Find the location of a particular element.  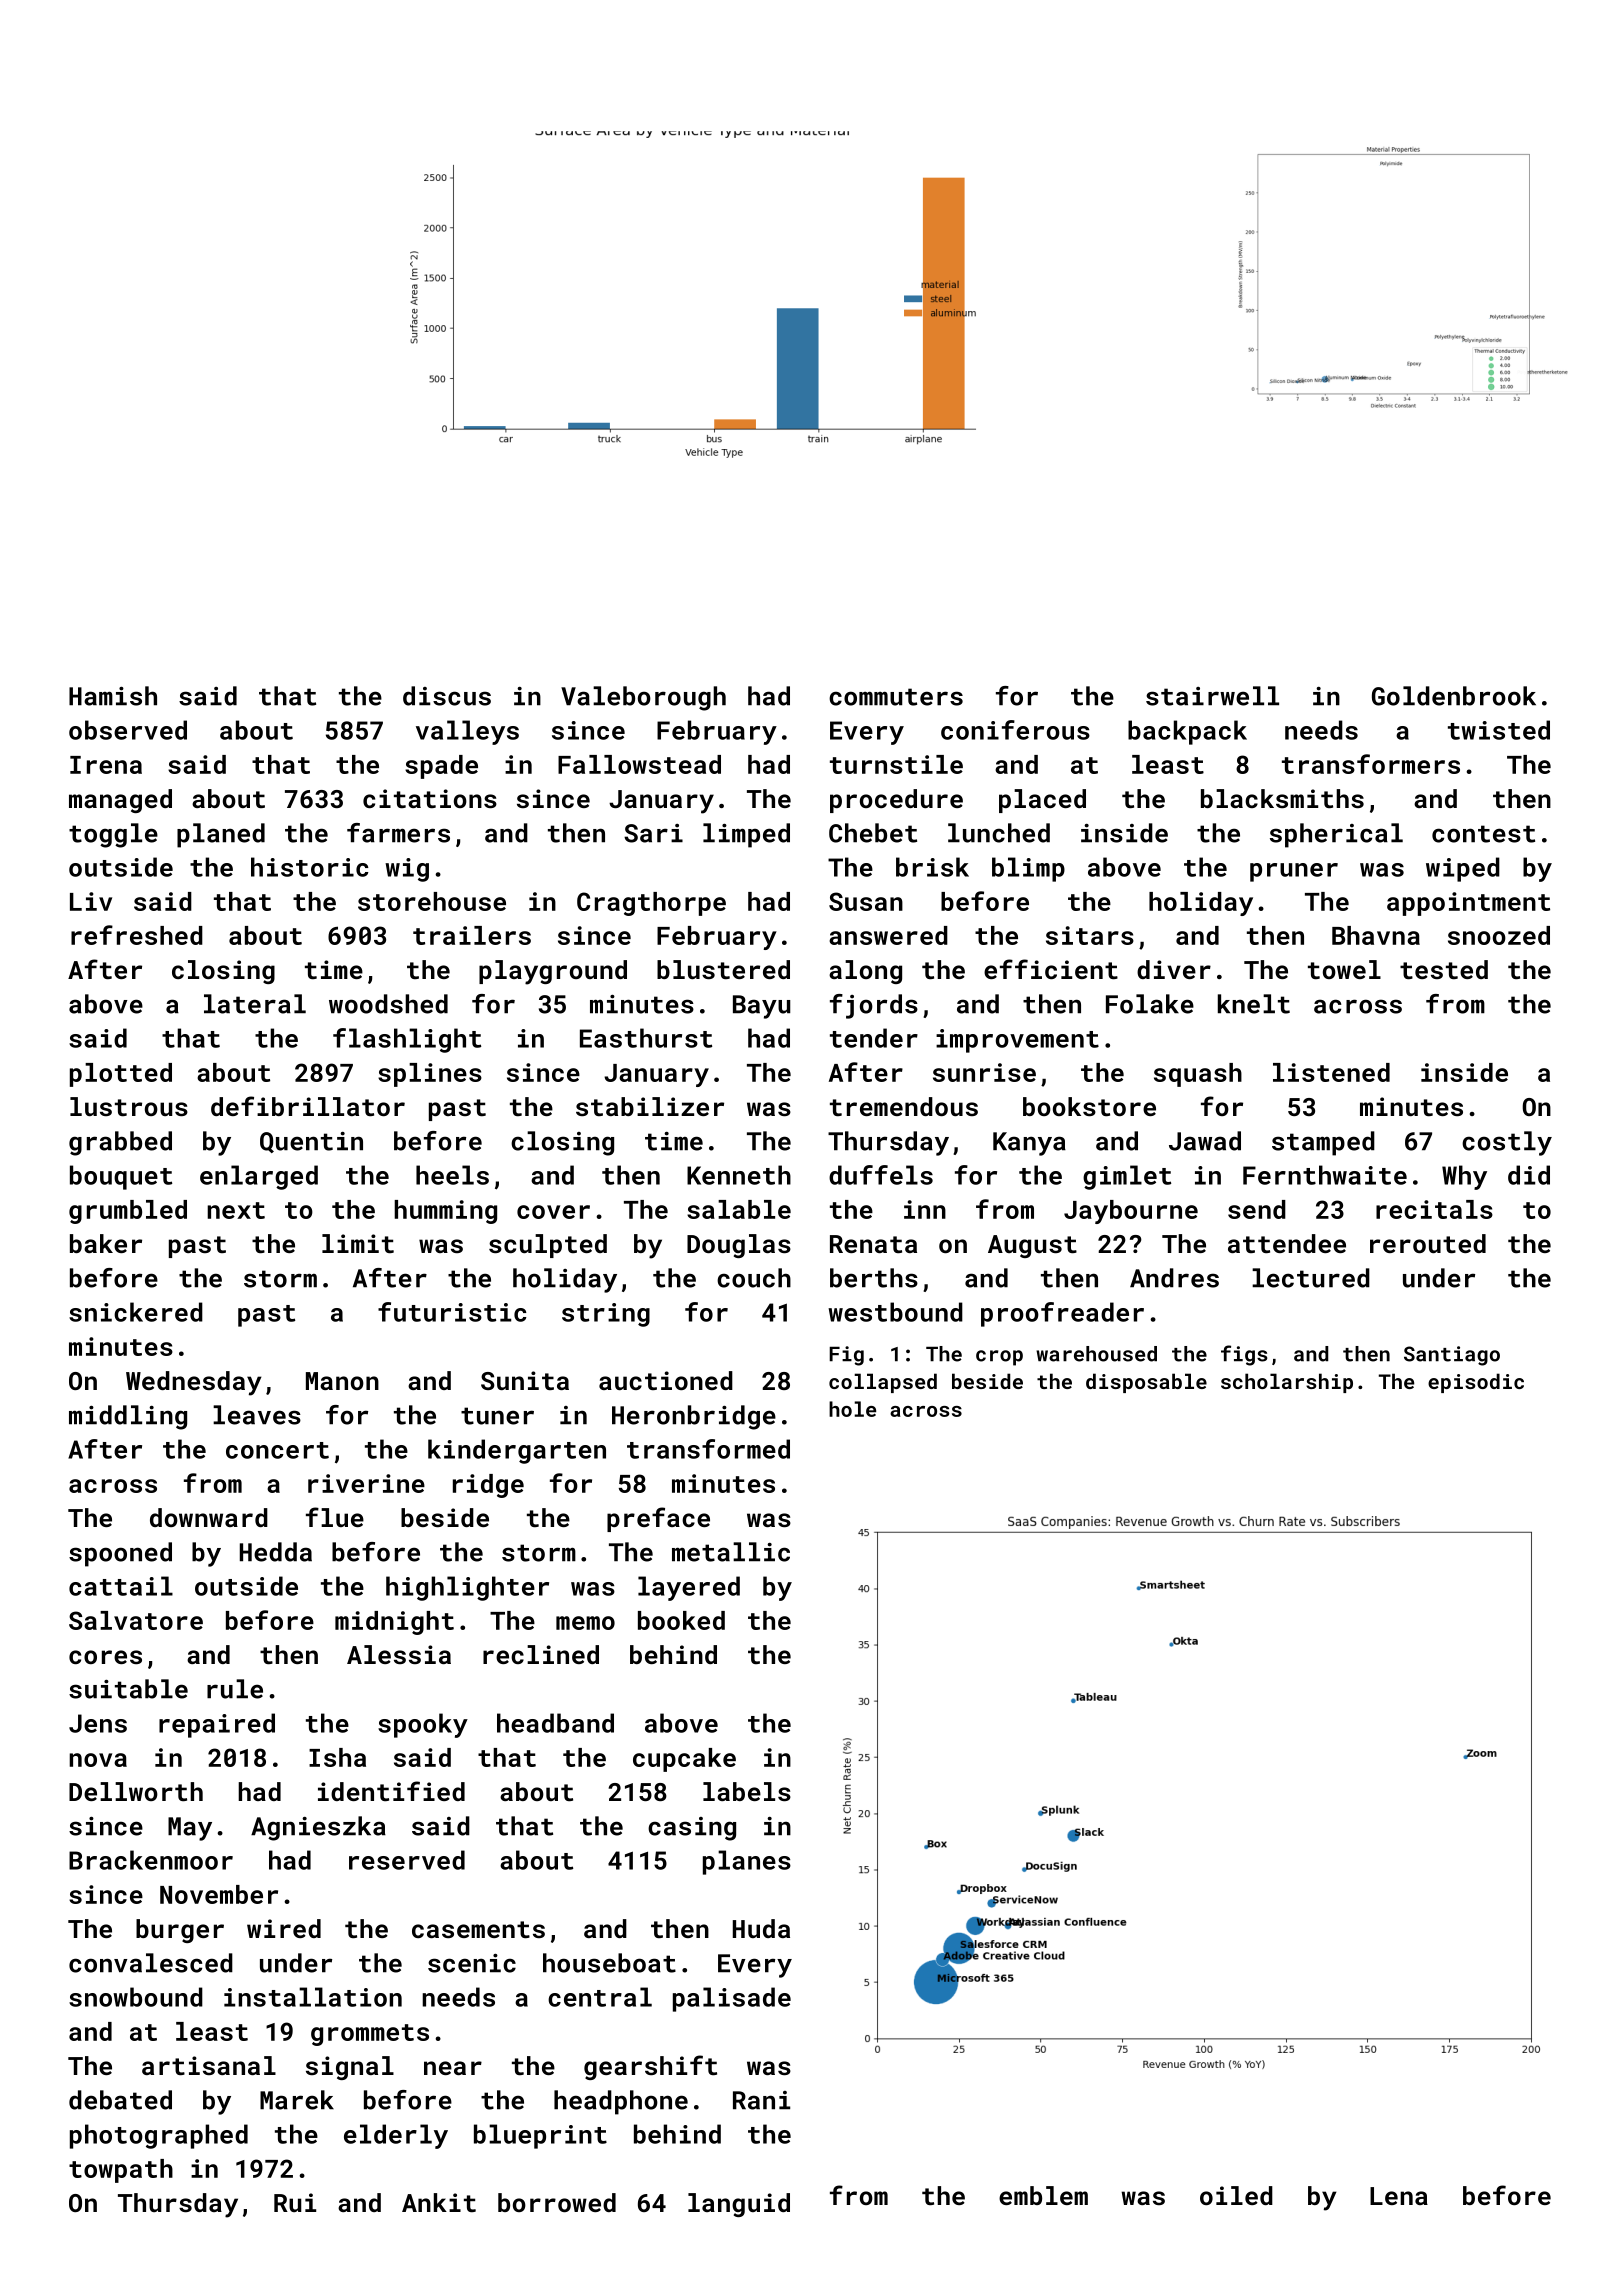

Huda is located at coordinates (761, 1928).
